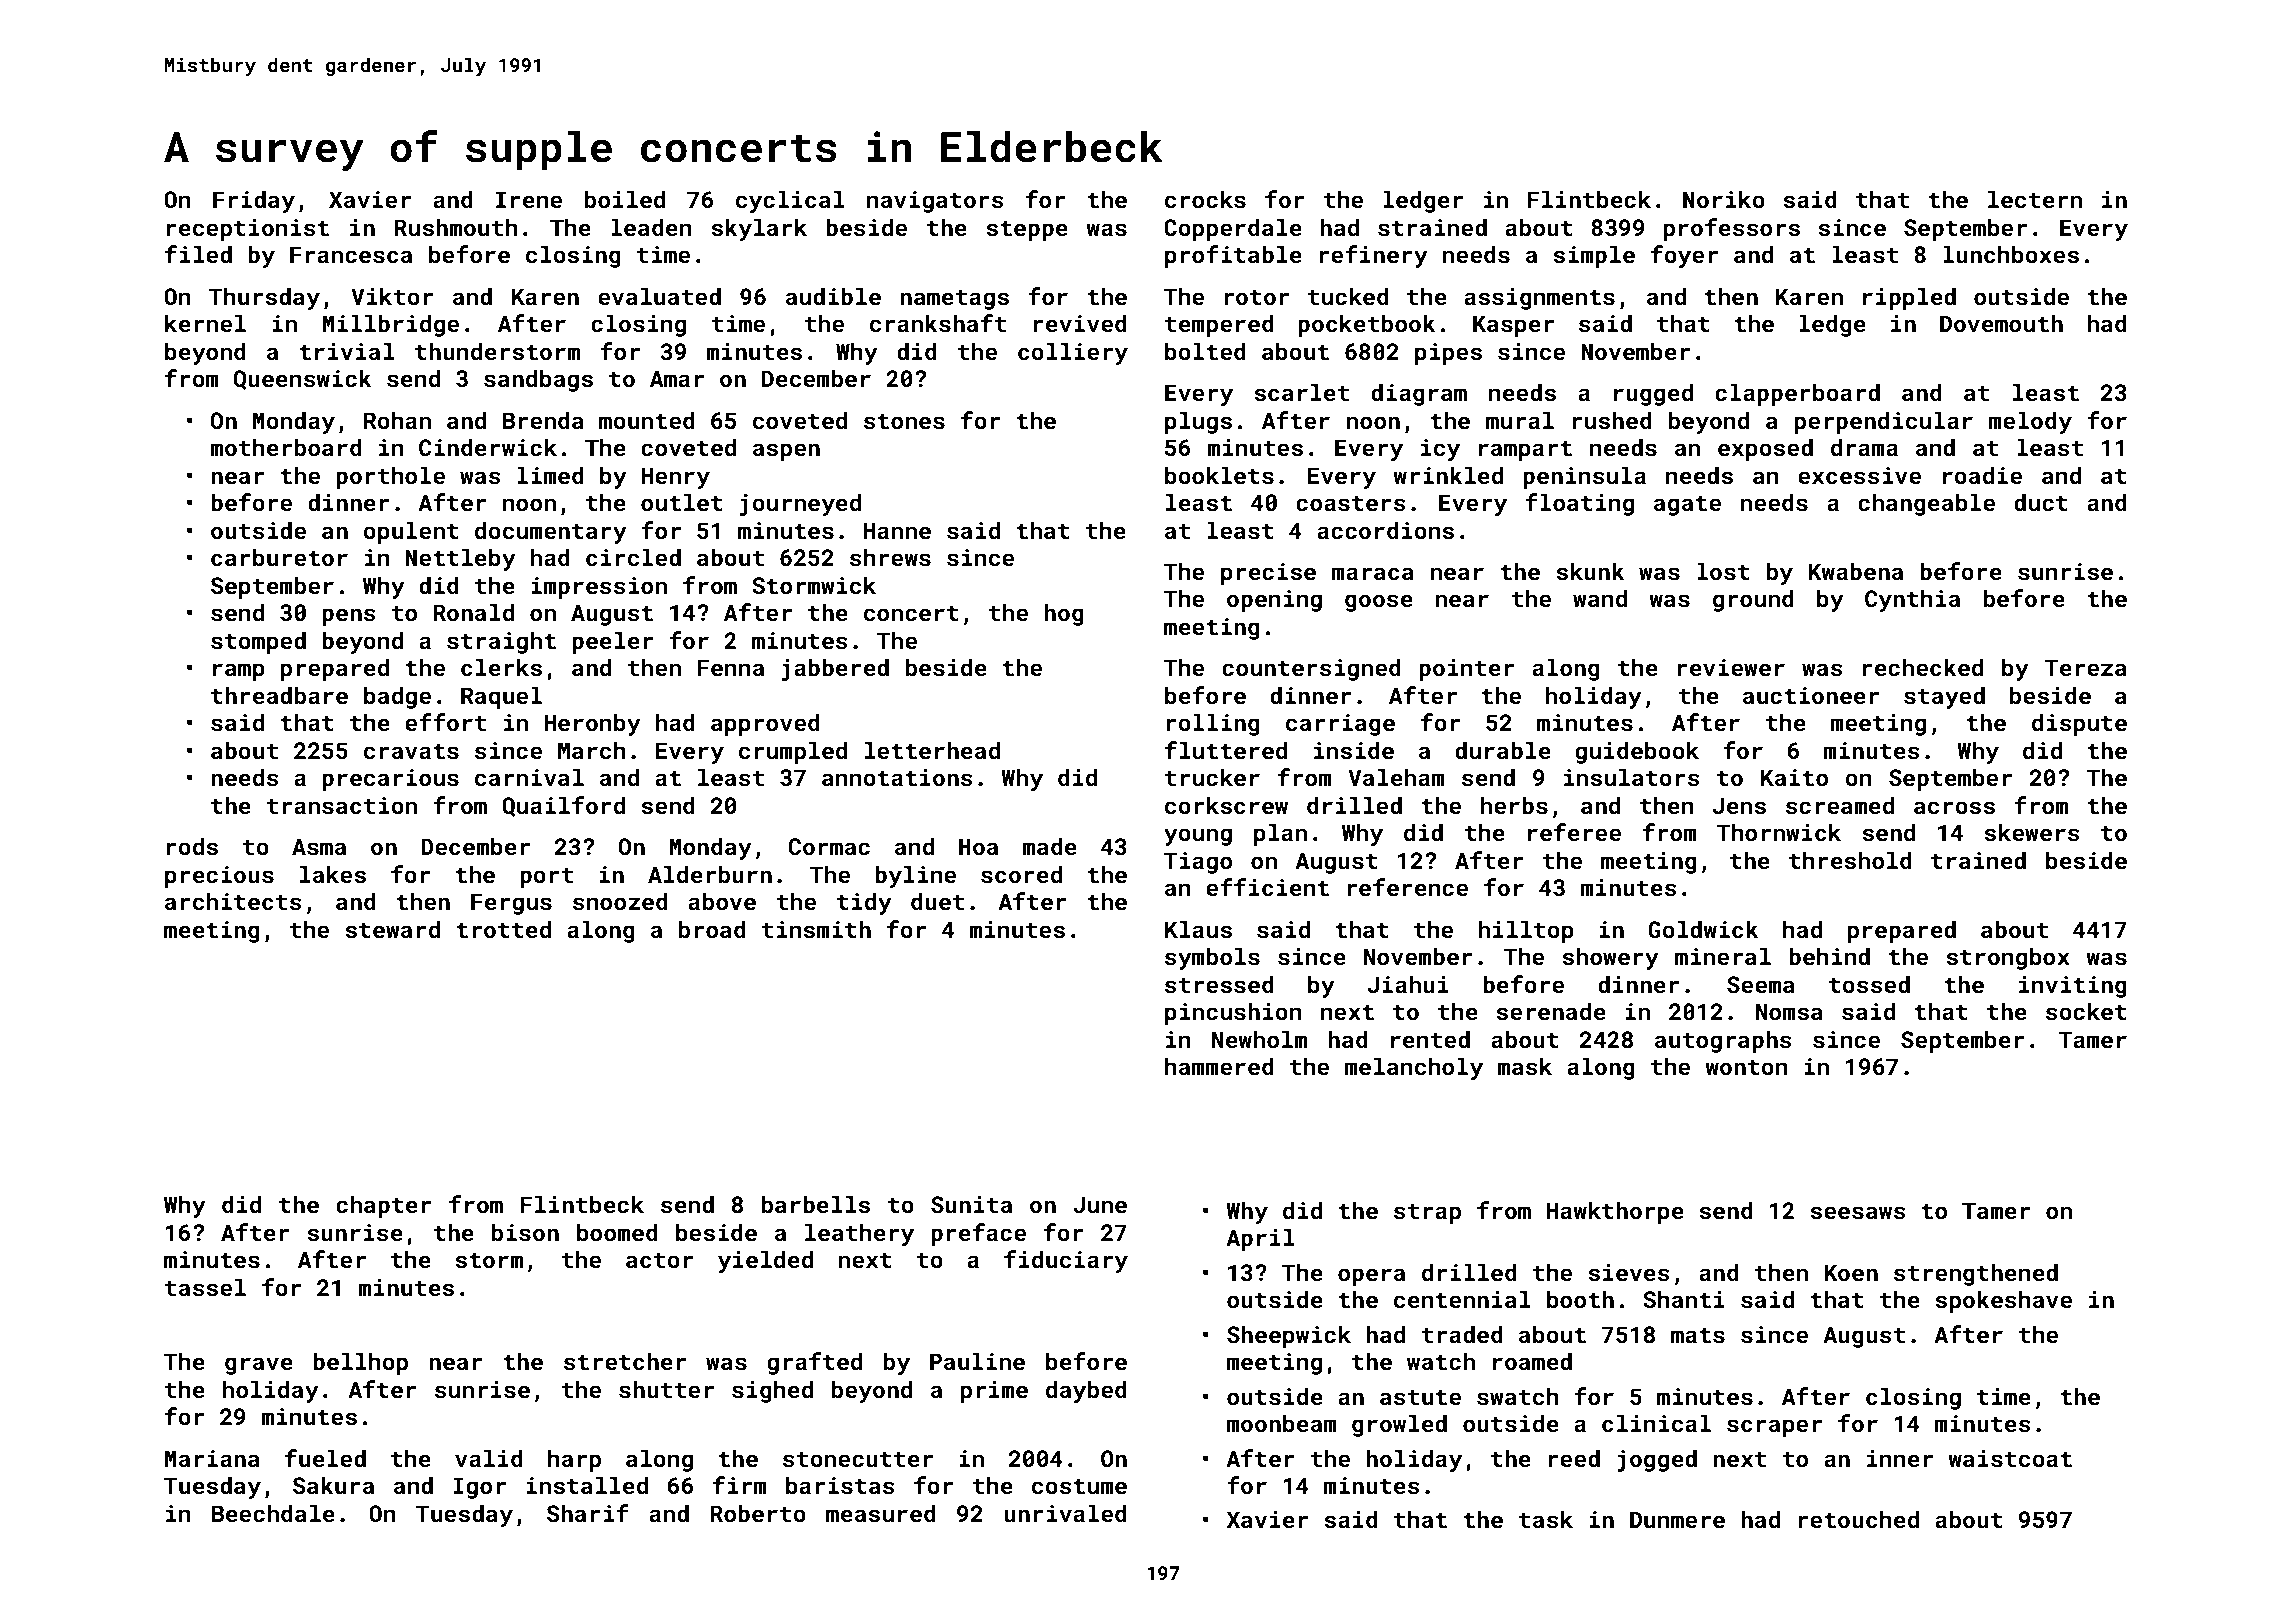 Image resolution: width=2292 pixels, height=1620 pixels. I want to click on architects, so click(233, 901).
